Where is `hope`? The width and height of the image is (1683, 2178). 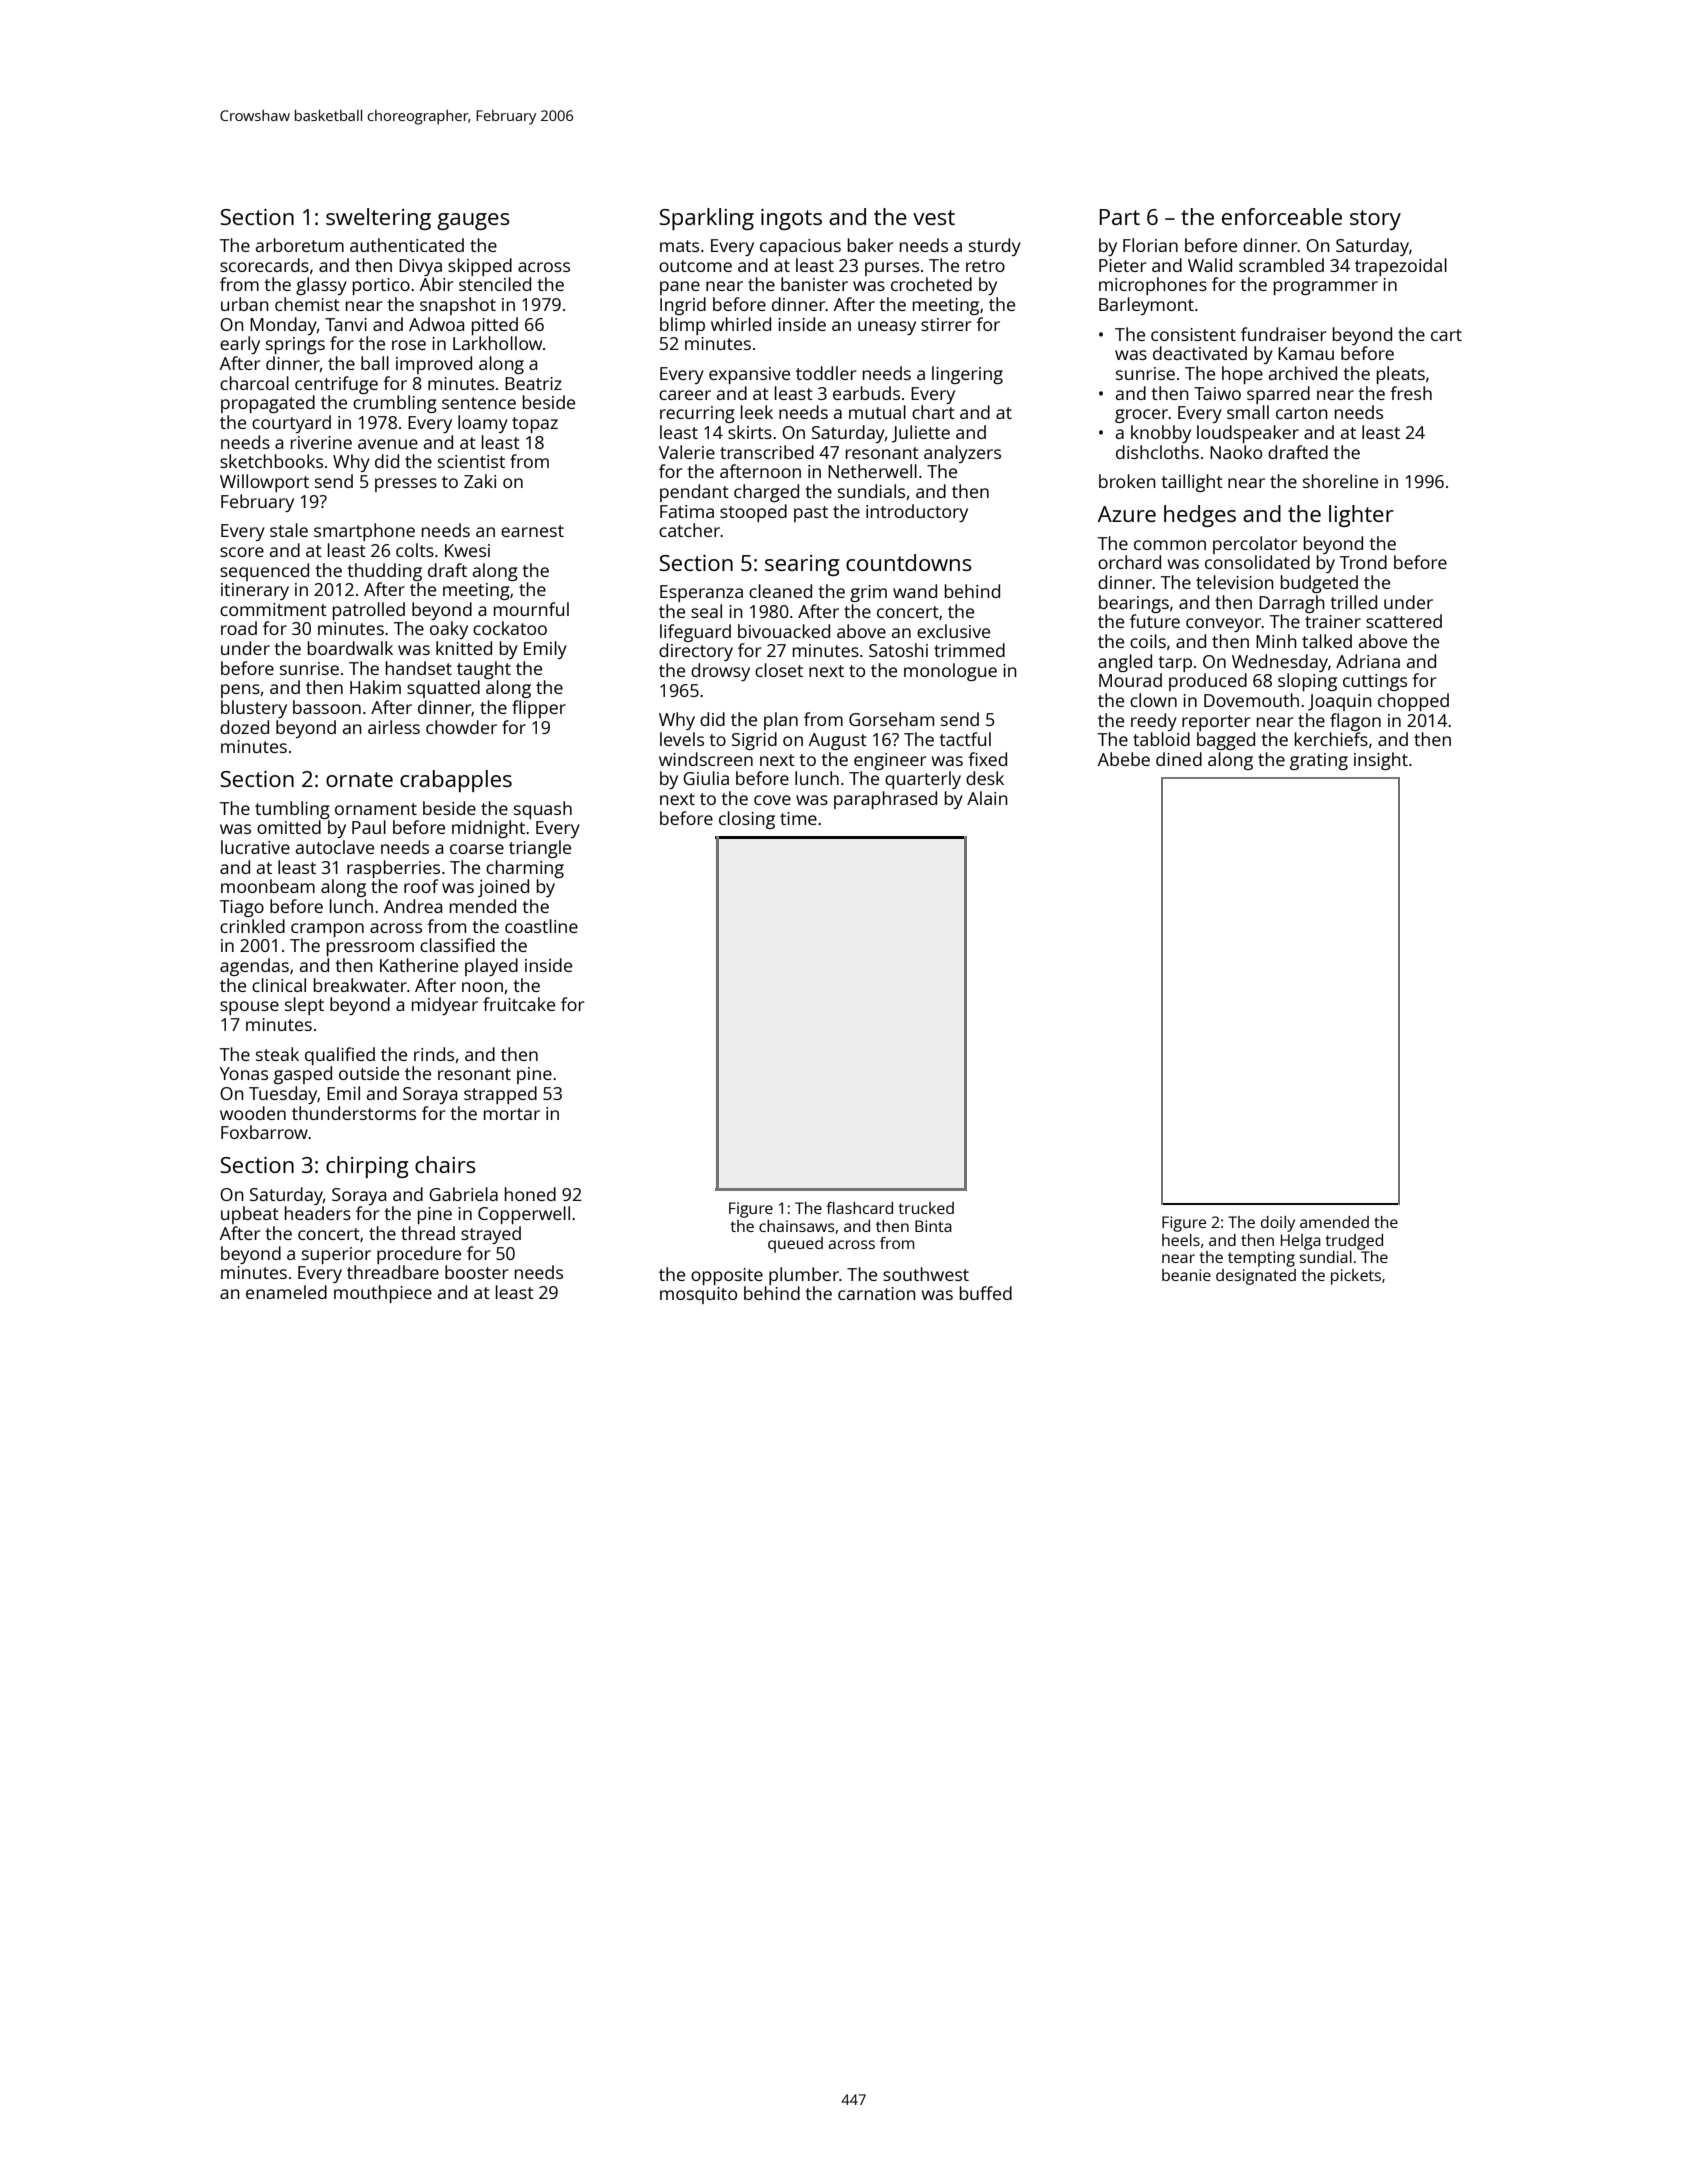
hope is located at coordinates (1242, 375).
